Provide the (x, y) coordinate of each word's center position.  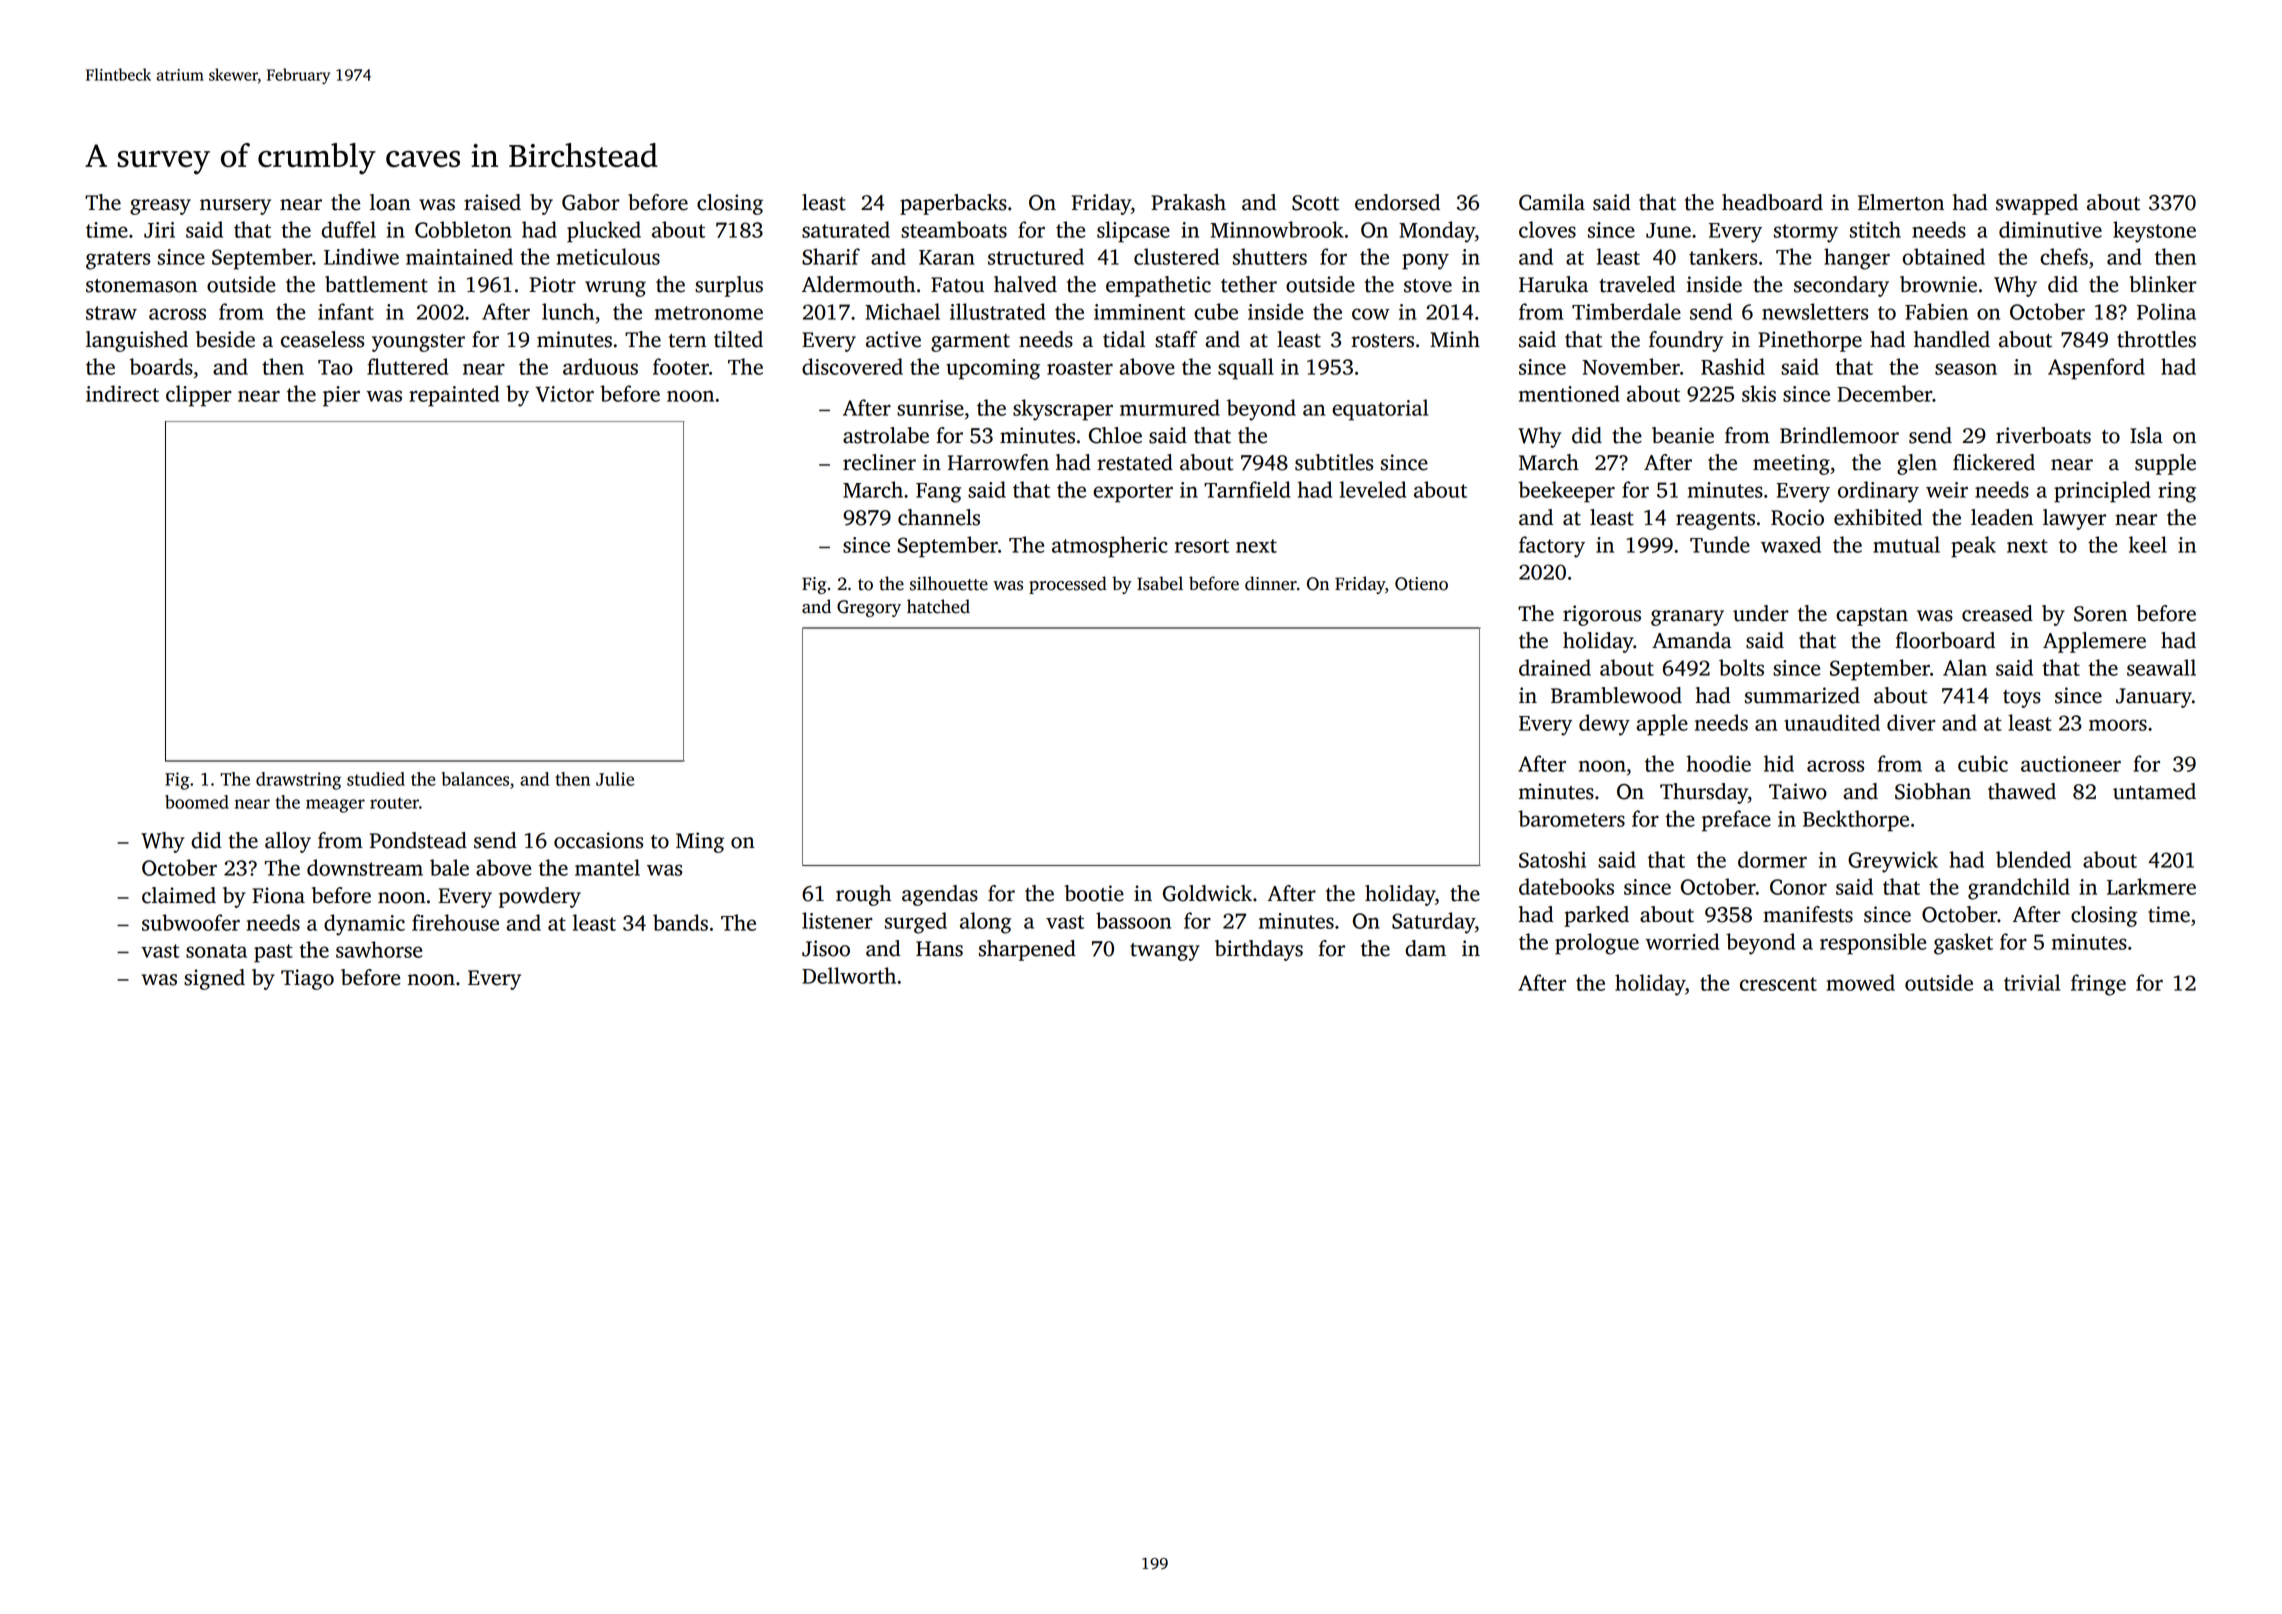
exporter (1133, 493)
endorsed (1397, 202)
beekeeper (1566, 492)
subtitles (1334, 462)
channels (939, 517)
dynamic (364, 925)
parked (1596, 916)
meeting (1791, 464)
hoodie (1719, 763)
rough (863, 895)
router (394, 803)
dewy (1604, 725)
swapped (2037, 204)
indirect (122, 393)
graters (118, 260)
